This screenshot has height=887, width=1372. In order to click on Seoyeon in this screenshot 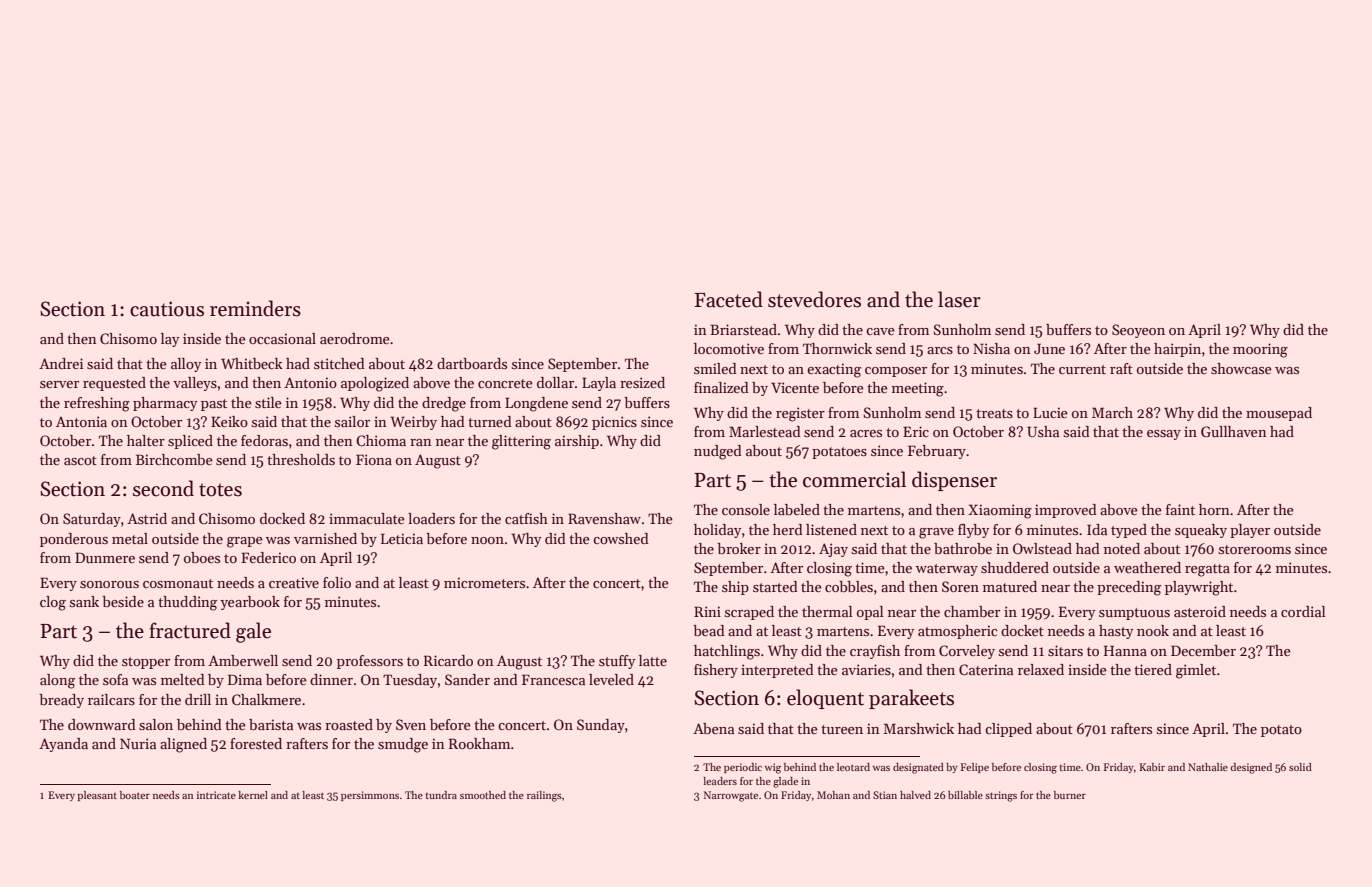, I will do `click(1138, 331)`.
